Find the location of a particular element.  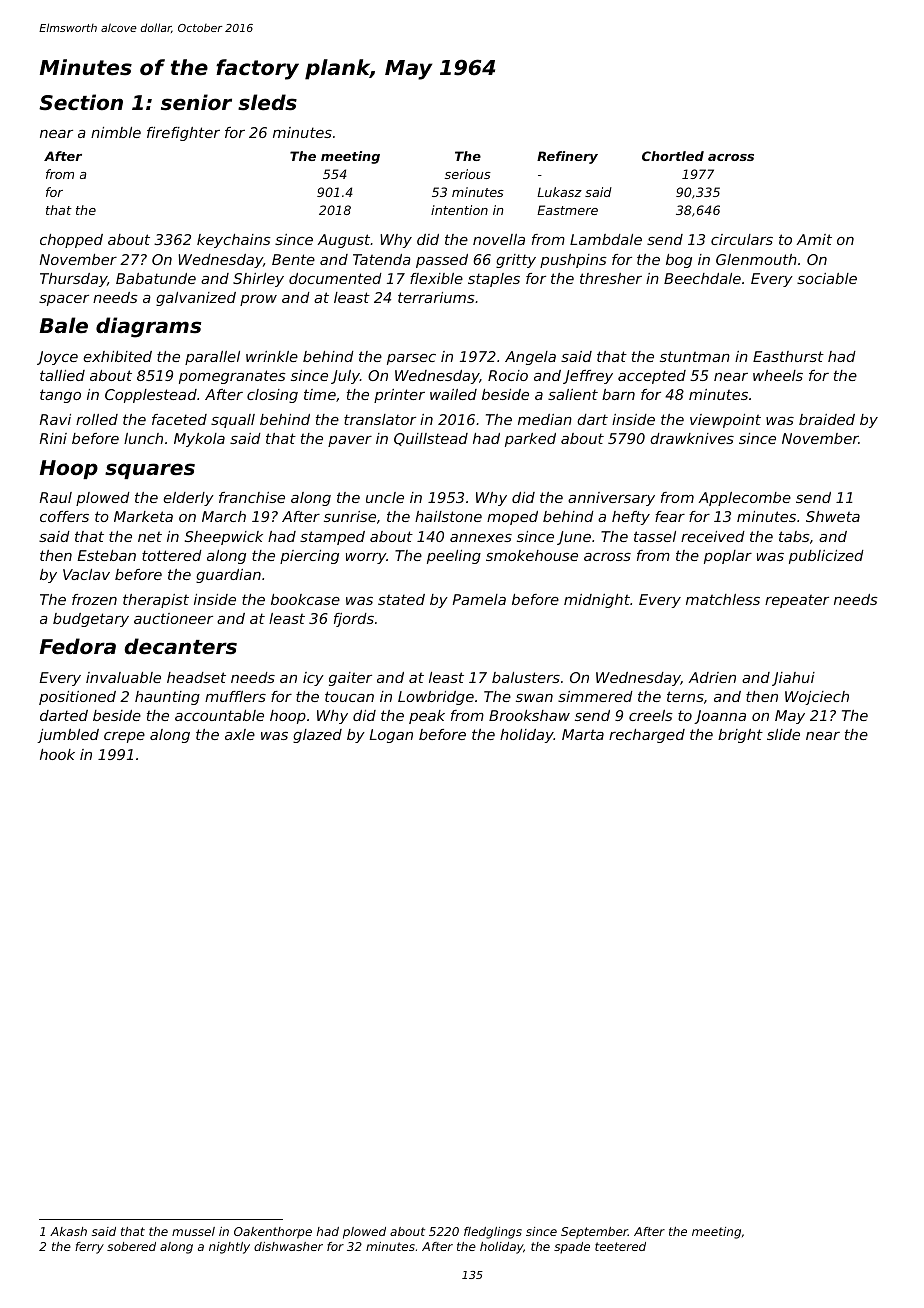

parsec is located at coordinates (411, 359).
